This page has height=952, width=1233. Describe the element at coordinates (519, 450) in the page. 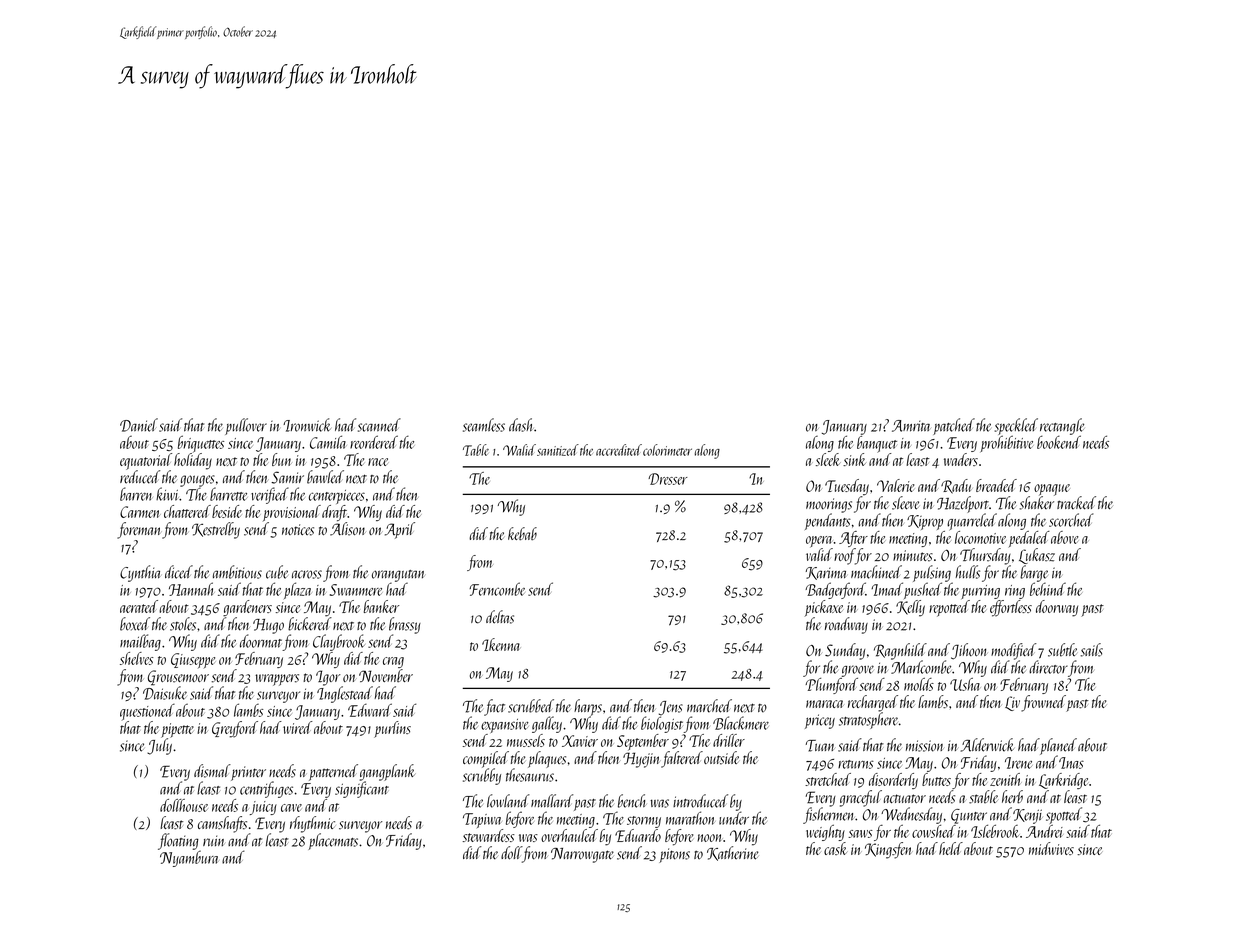

I see `Walid` at that location.
